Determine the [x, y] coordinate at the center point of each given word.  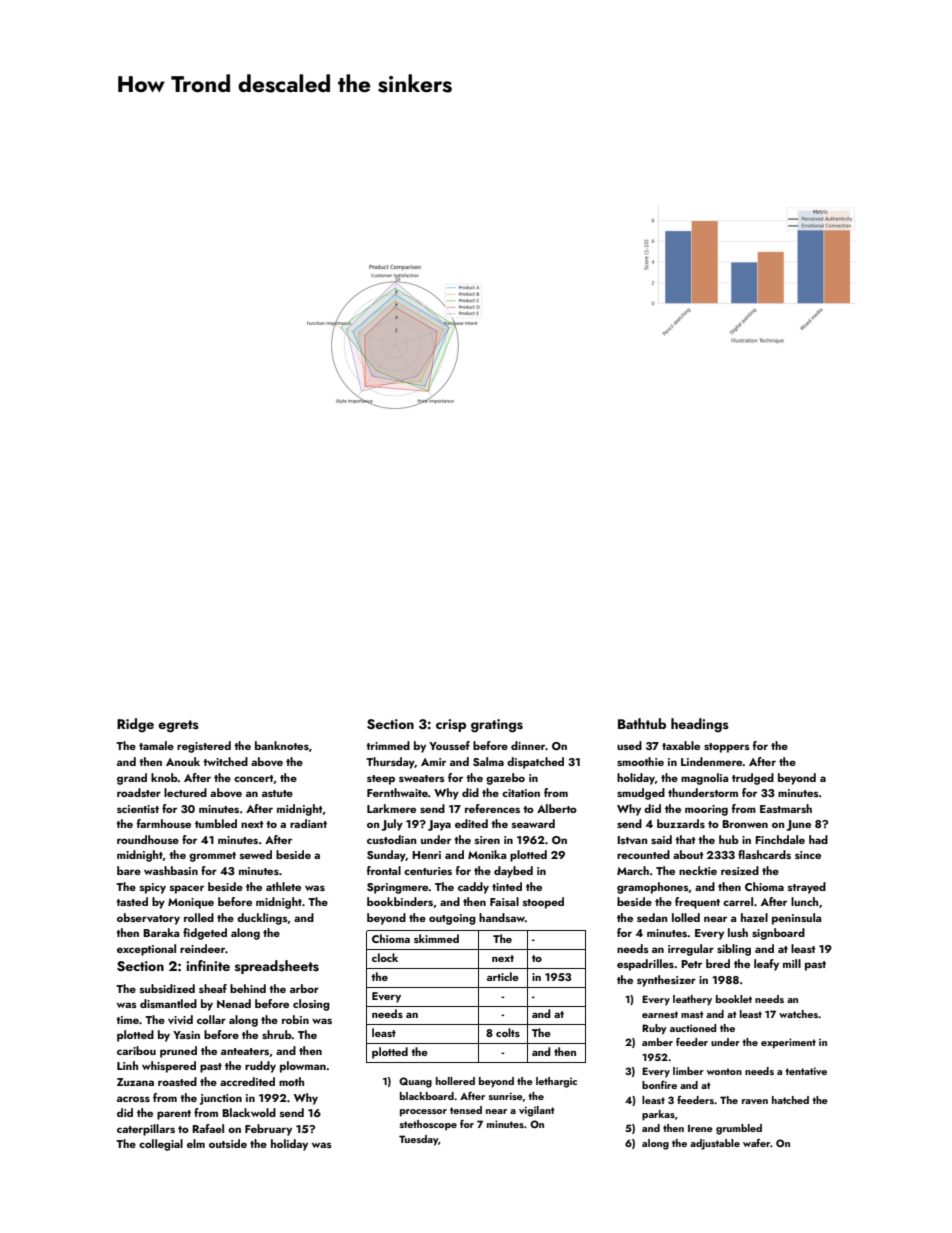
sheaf [213, 988]
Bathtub [642, 723]
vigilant [537, 1111]
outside [228, 1143]
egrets [178, 726]
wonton [724, 1071]
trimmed [388, 745]
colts [508, 1032]
